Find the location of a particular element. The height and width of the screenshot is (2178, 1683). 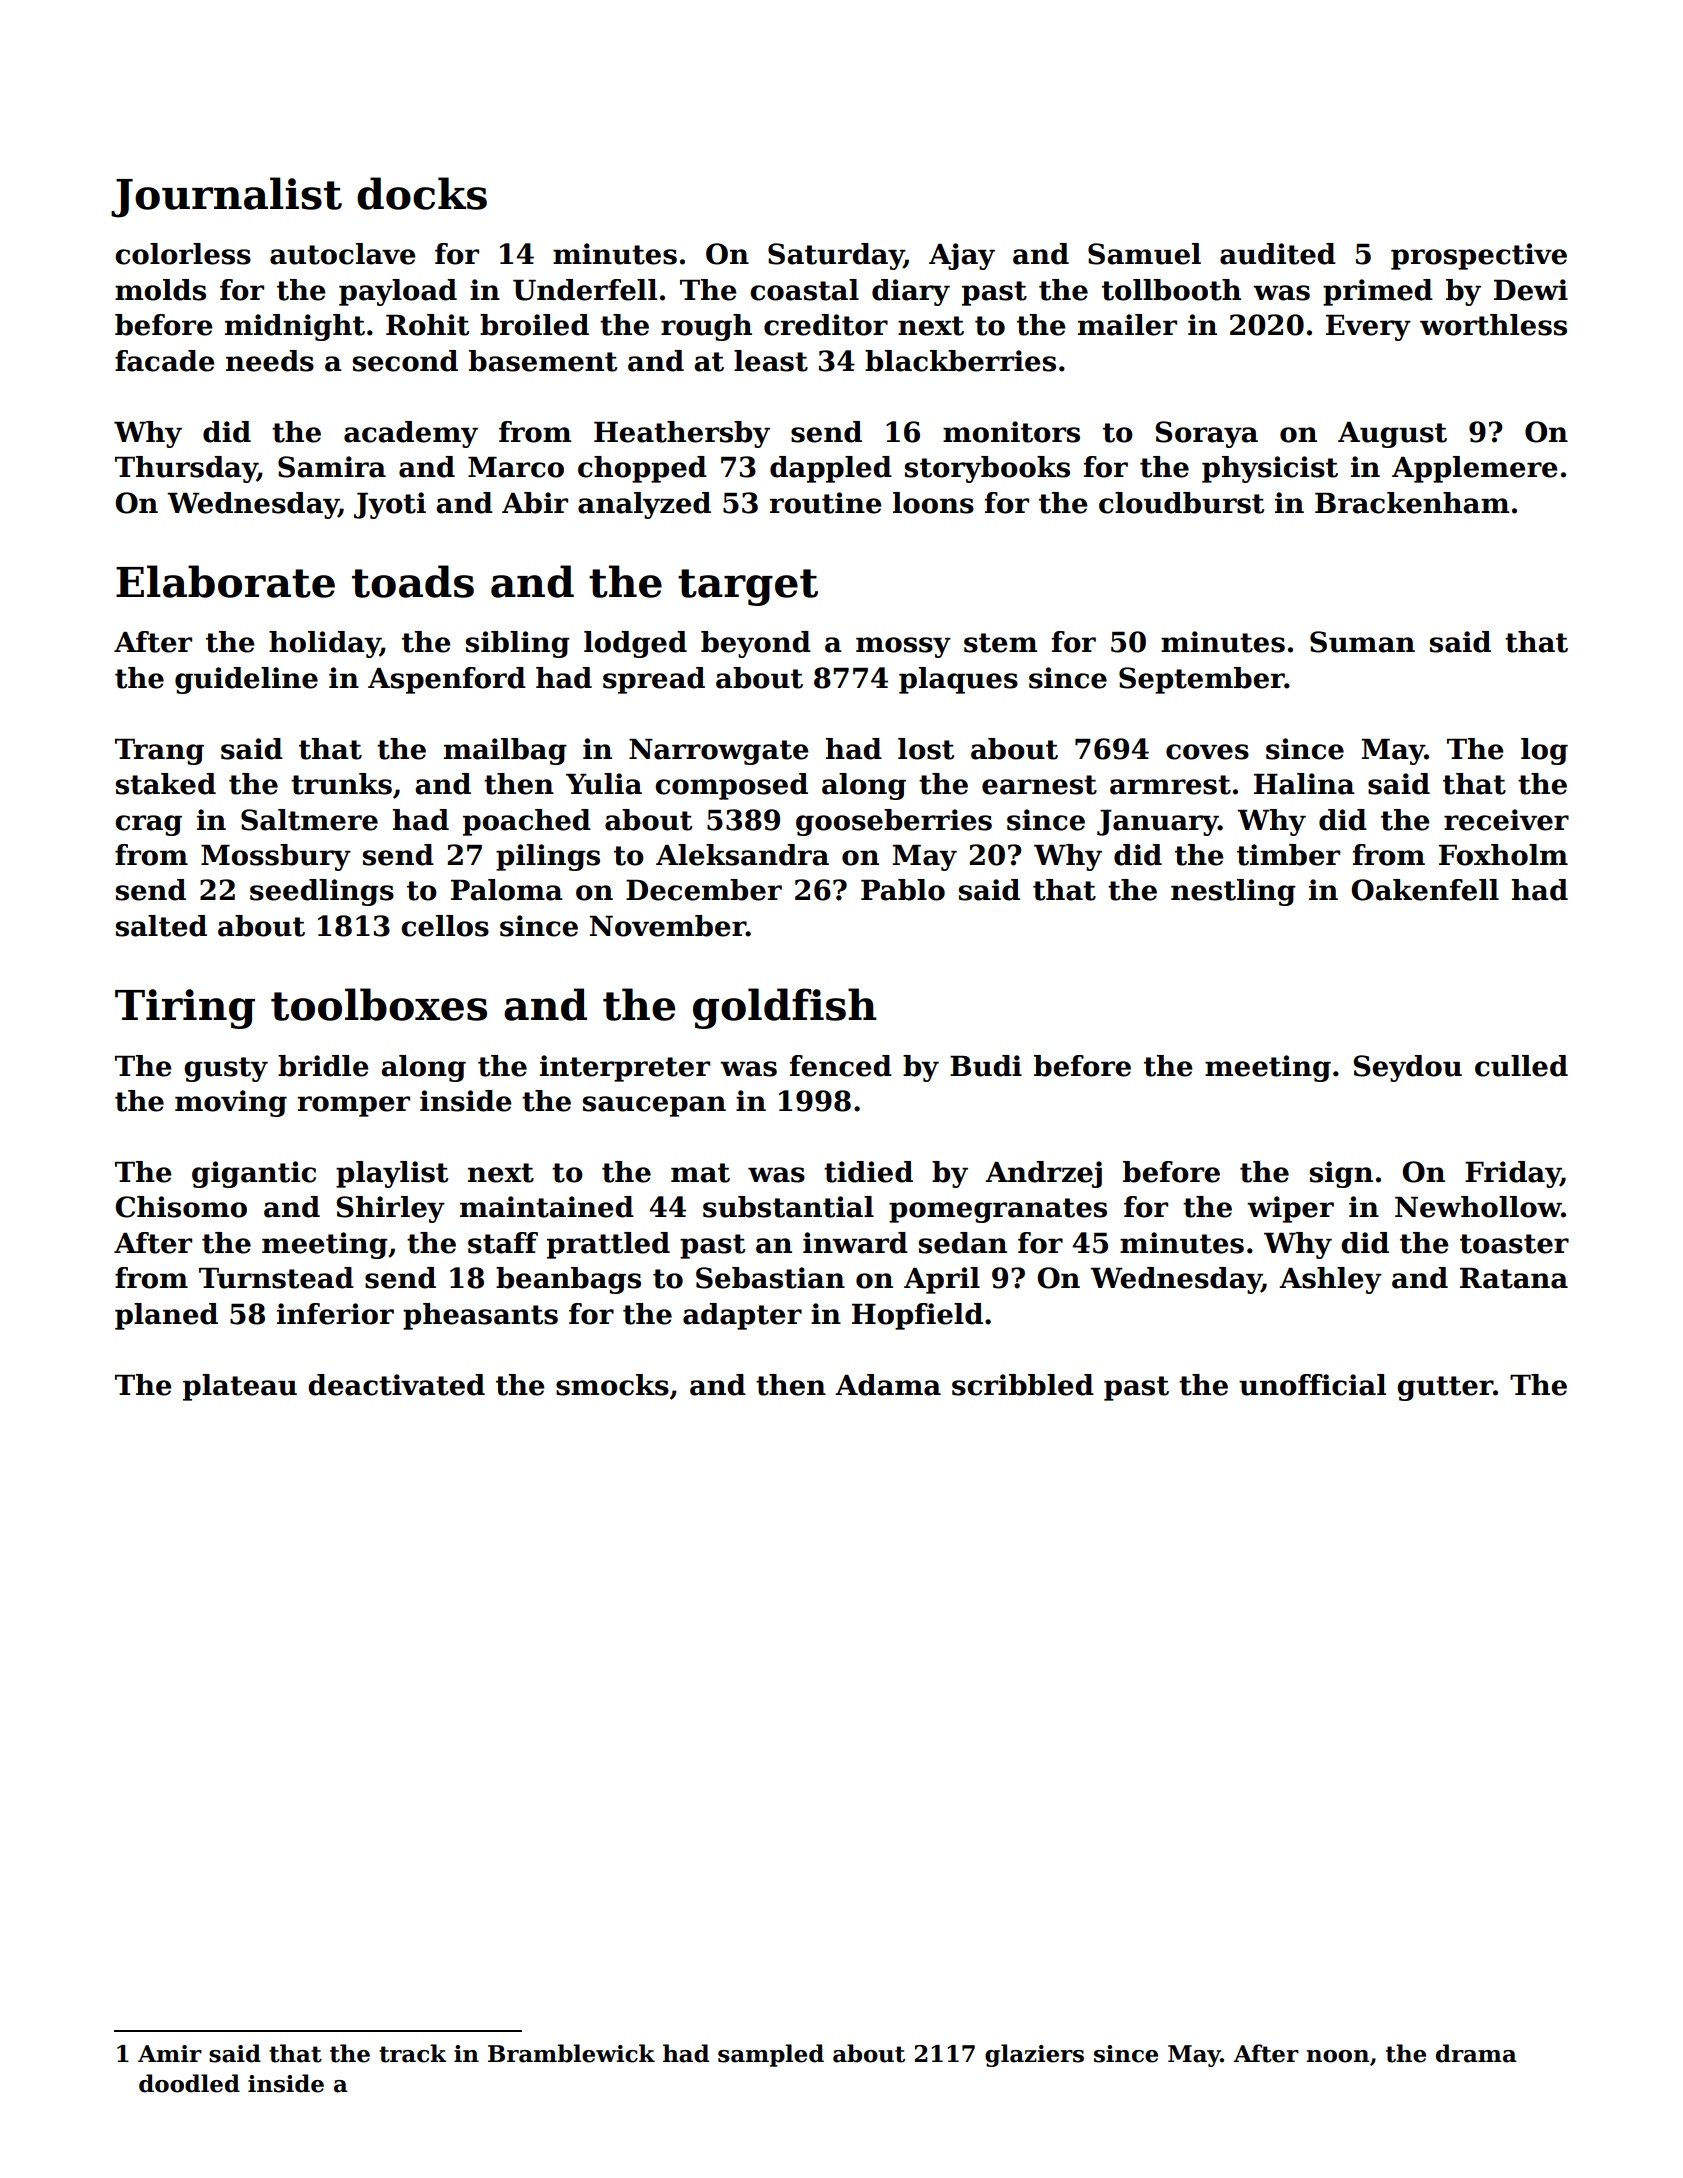

Saturday is located at coordinates (836, 256).
